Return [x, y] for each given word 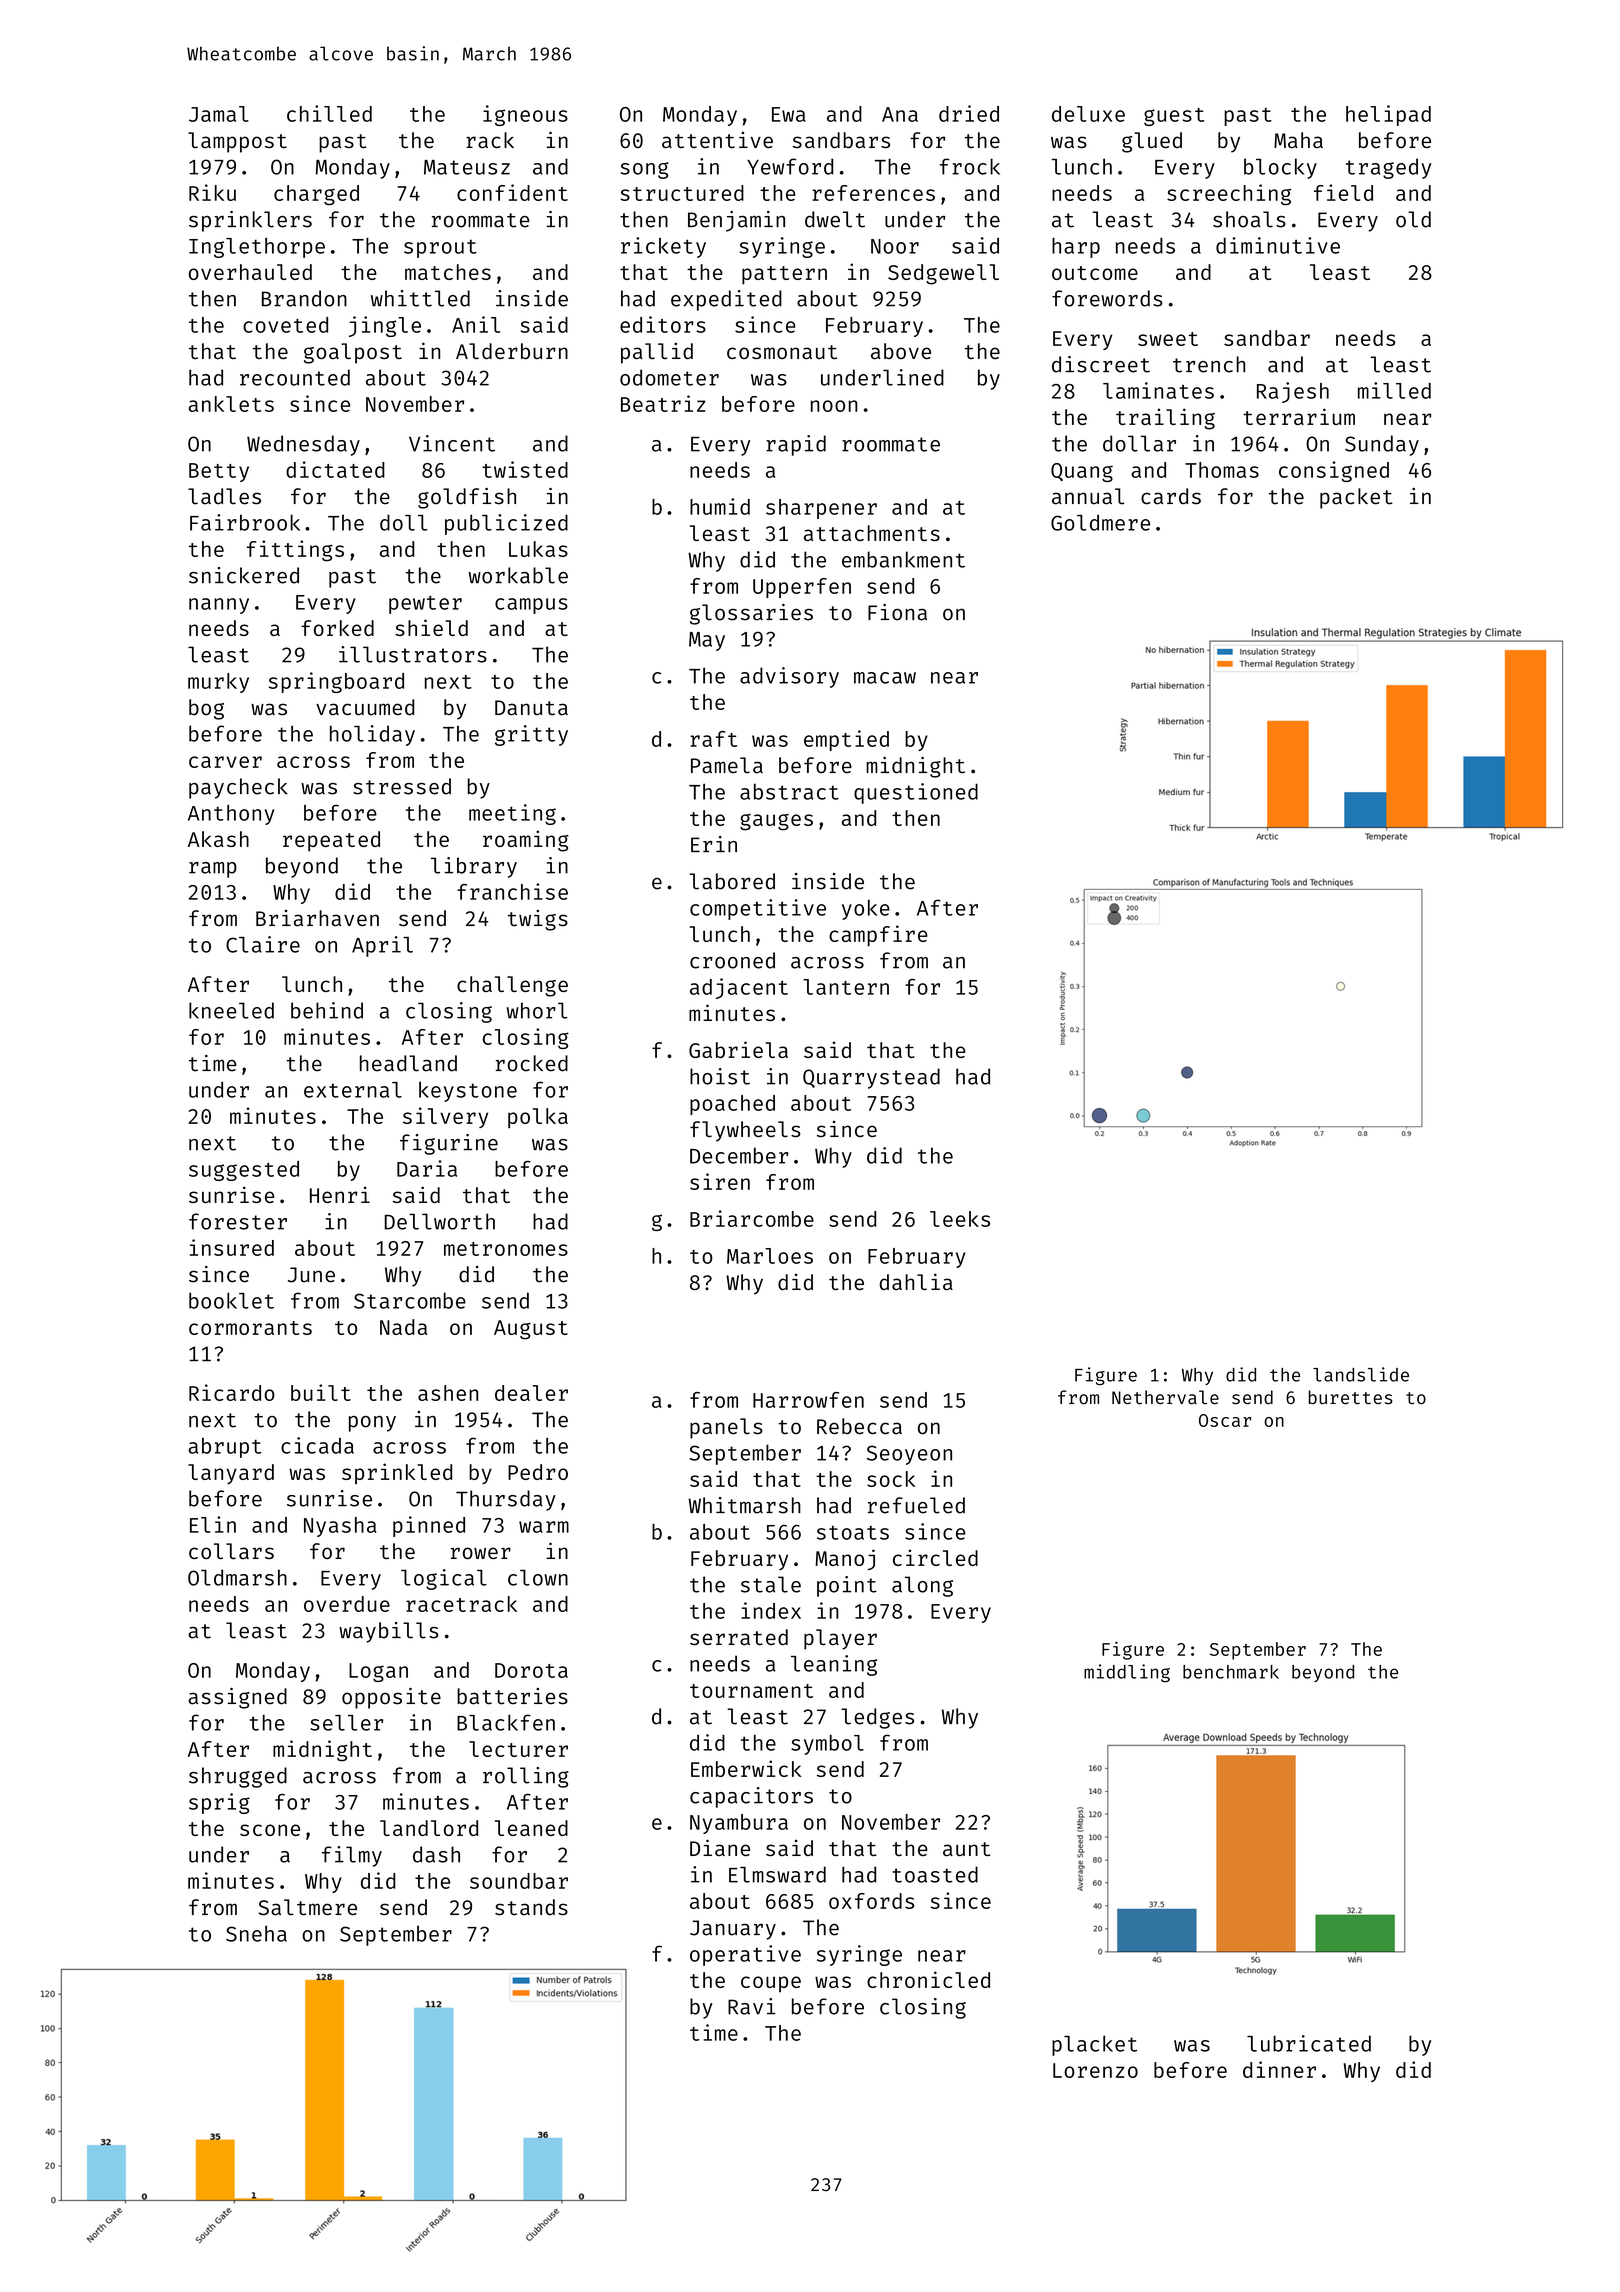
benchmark [1231, 1672]
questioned [916, 793]
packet [1356, 498]
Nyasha [340, 1527]
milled [1394, 390]
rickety [663, 247]
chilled [329, 113]
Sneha [256, 1933]
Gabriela [738, 1049]
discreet [1101, 364]
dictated [335, 469]
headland [408, 1063]
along [922, 1586]
